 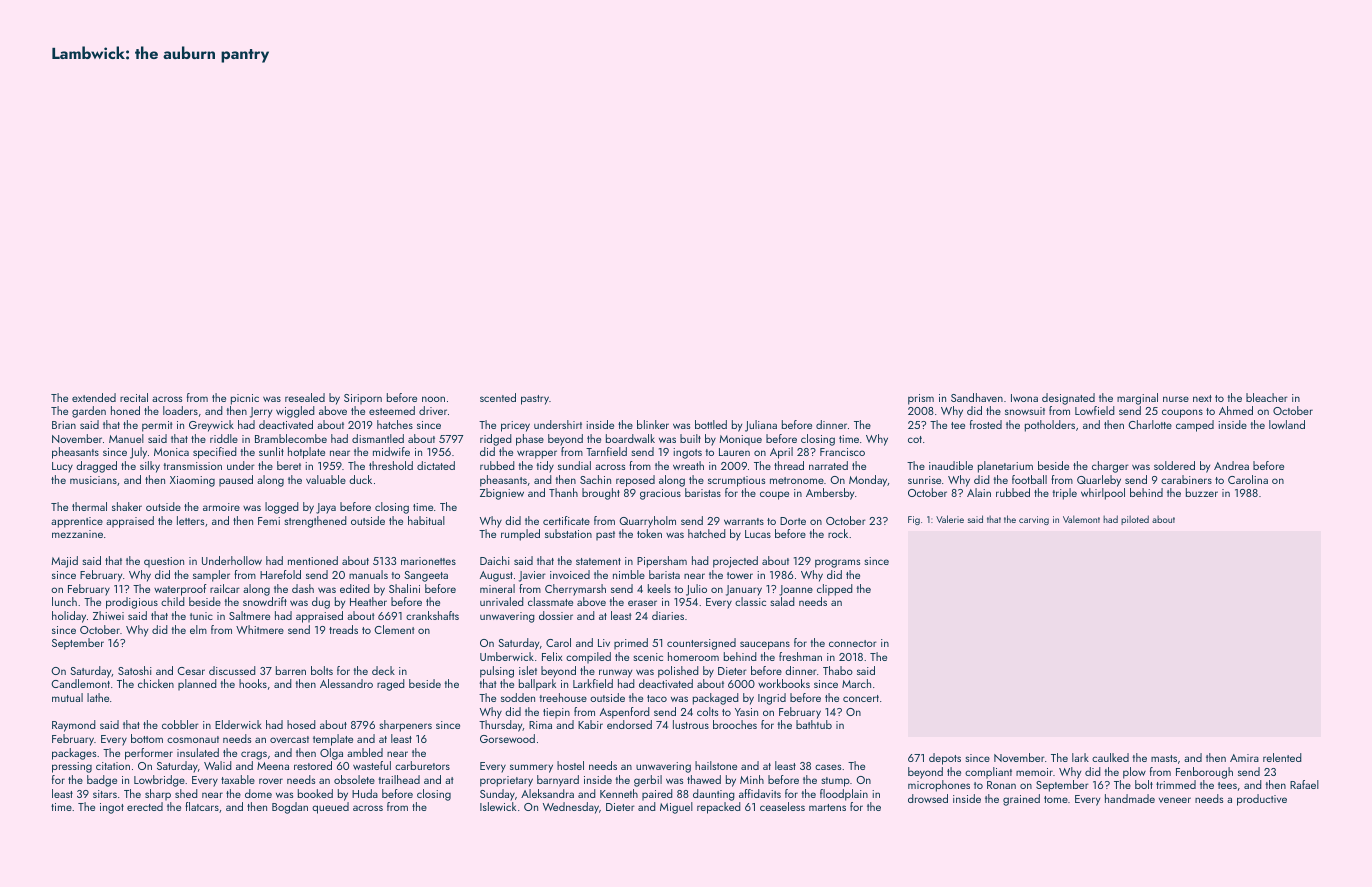 I want to click on concert, so click(x=861, y=698).
